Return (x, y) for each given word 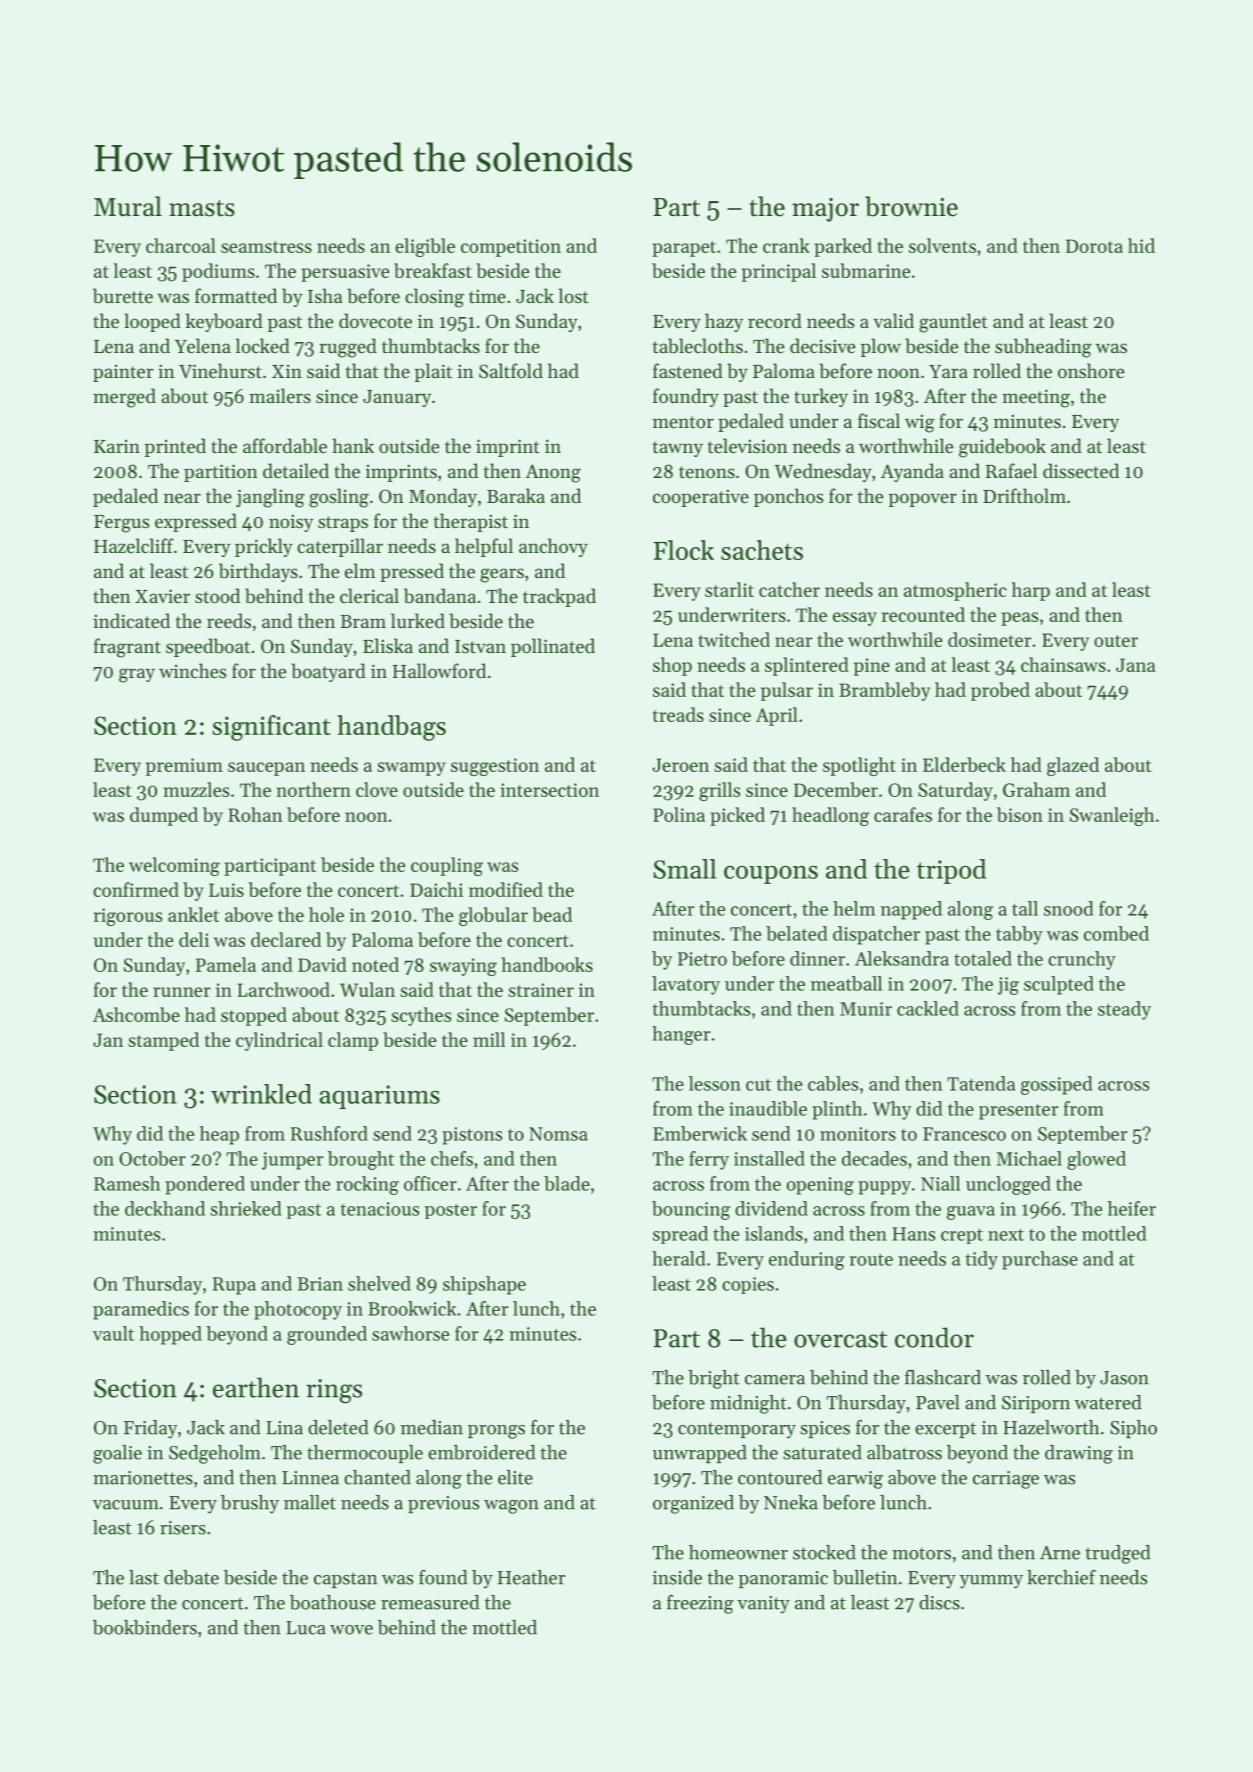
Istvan (480, 646)
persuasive (345, 273)
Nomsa (558, 1134)
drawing (1079, 1454)
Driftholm (1024, 495)
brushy (250, 1504)
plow (881, 347)
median (432, 1427)
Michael (1029, 1158)
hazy (724, 322)
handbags (391, 728)
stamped (163, 1041)
